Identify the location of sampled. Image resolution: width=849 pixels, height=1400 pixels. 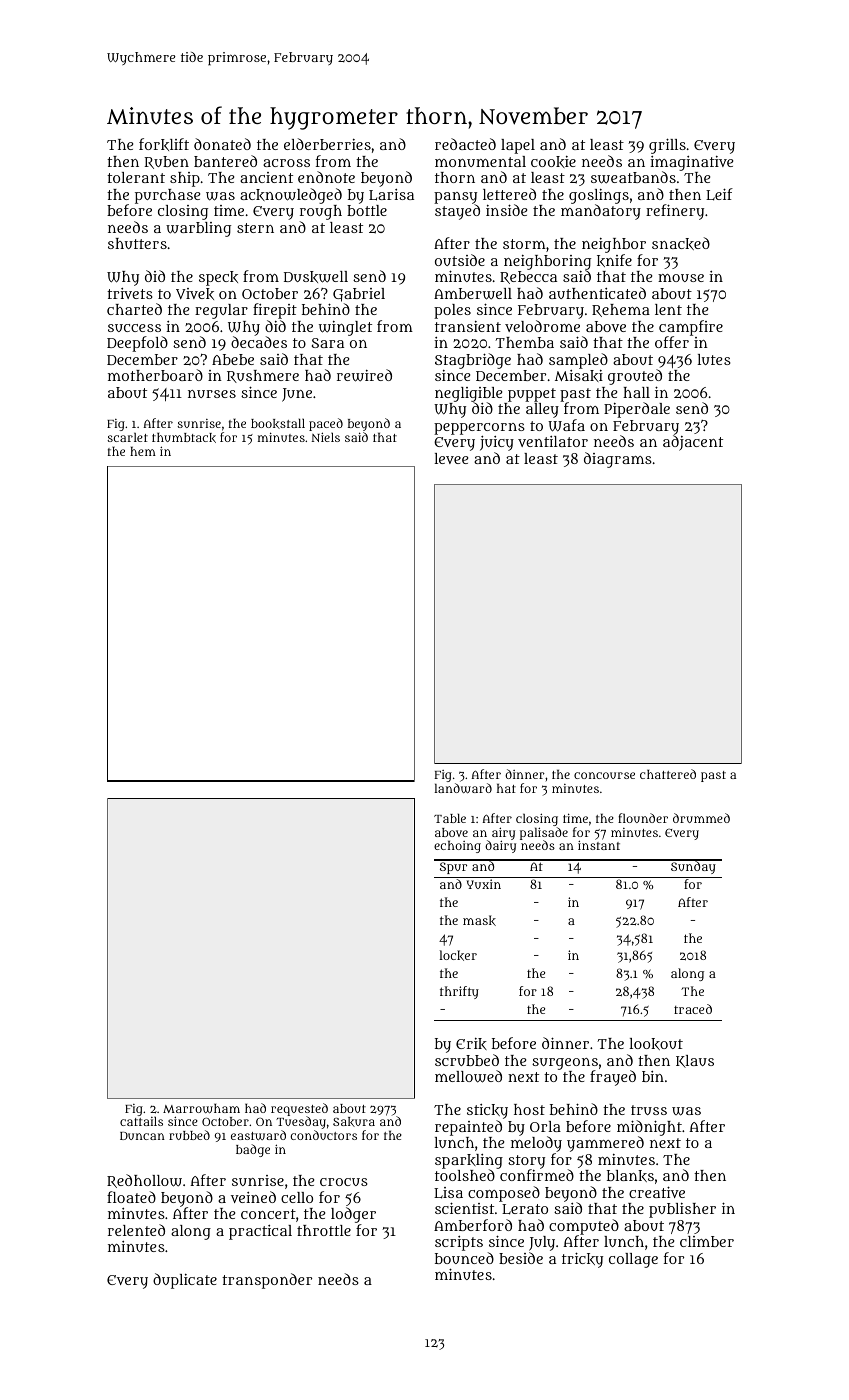
(578, 361).
